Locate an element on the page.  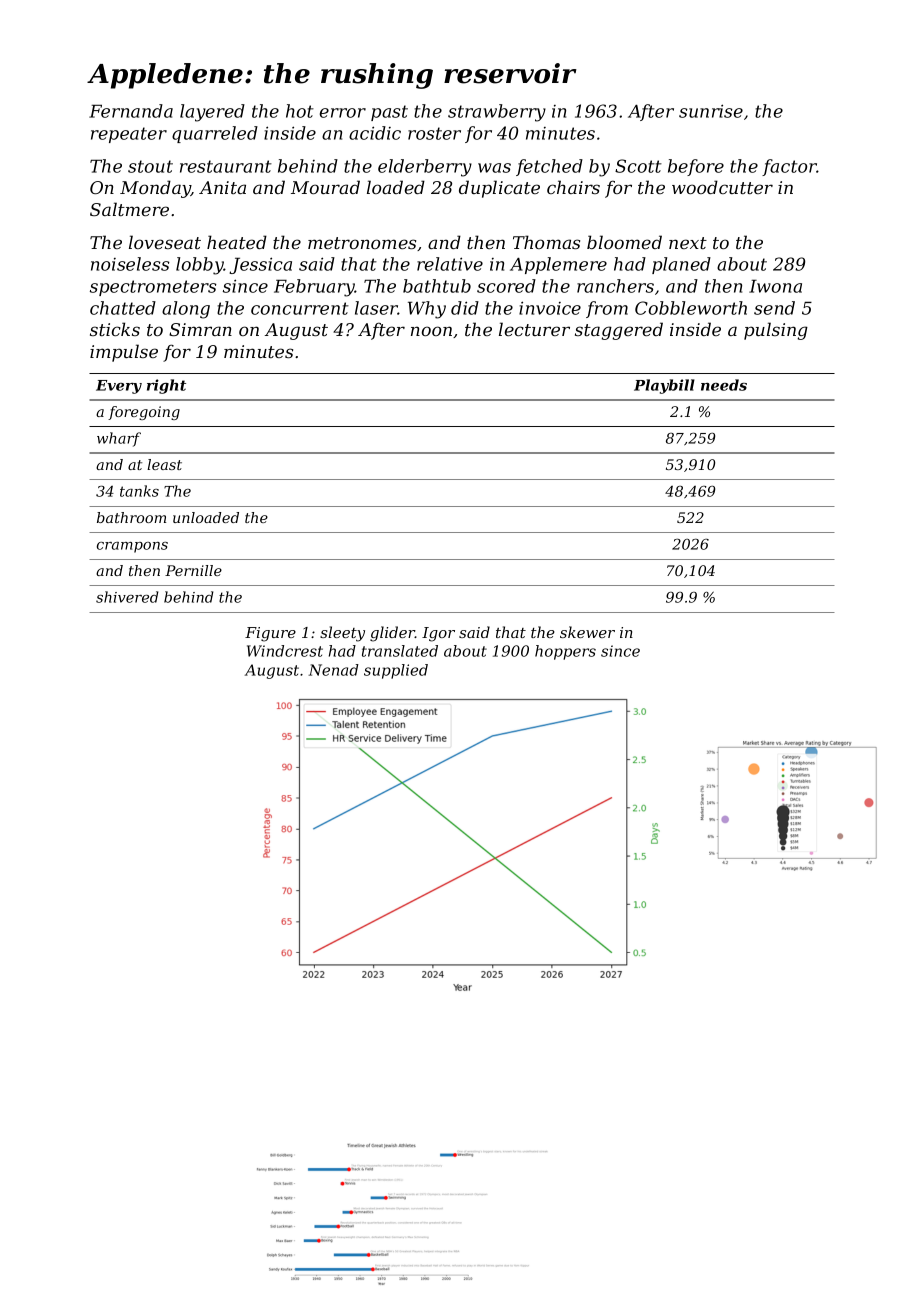
sunrise is located at coordinates (711, 111).
